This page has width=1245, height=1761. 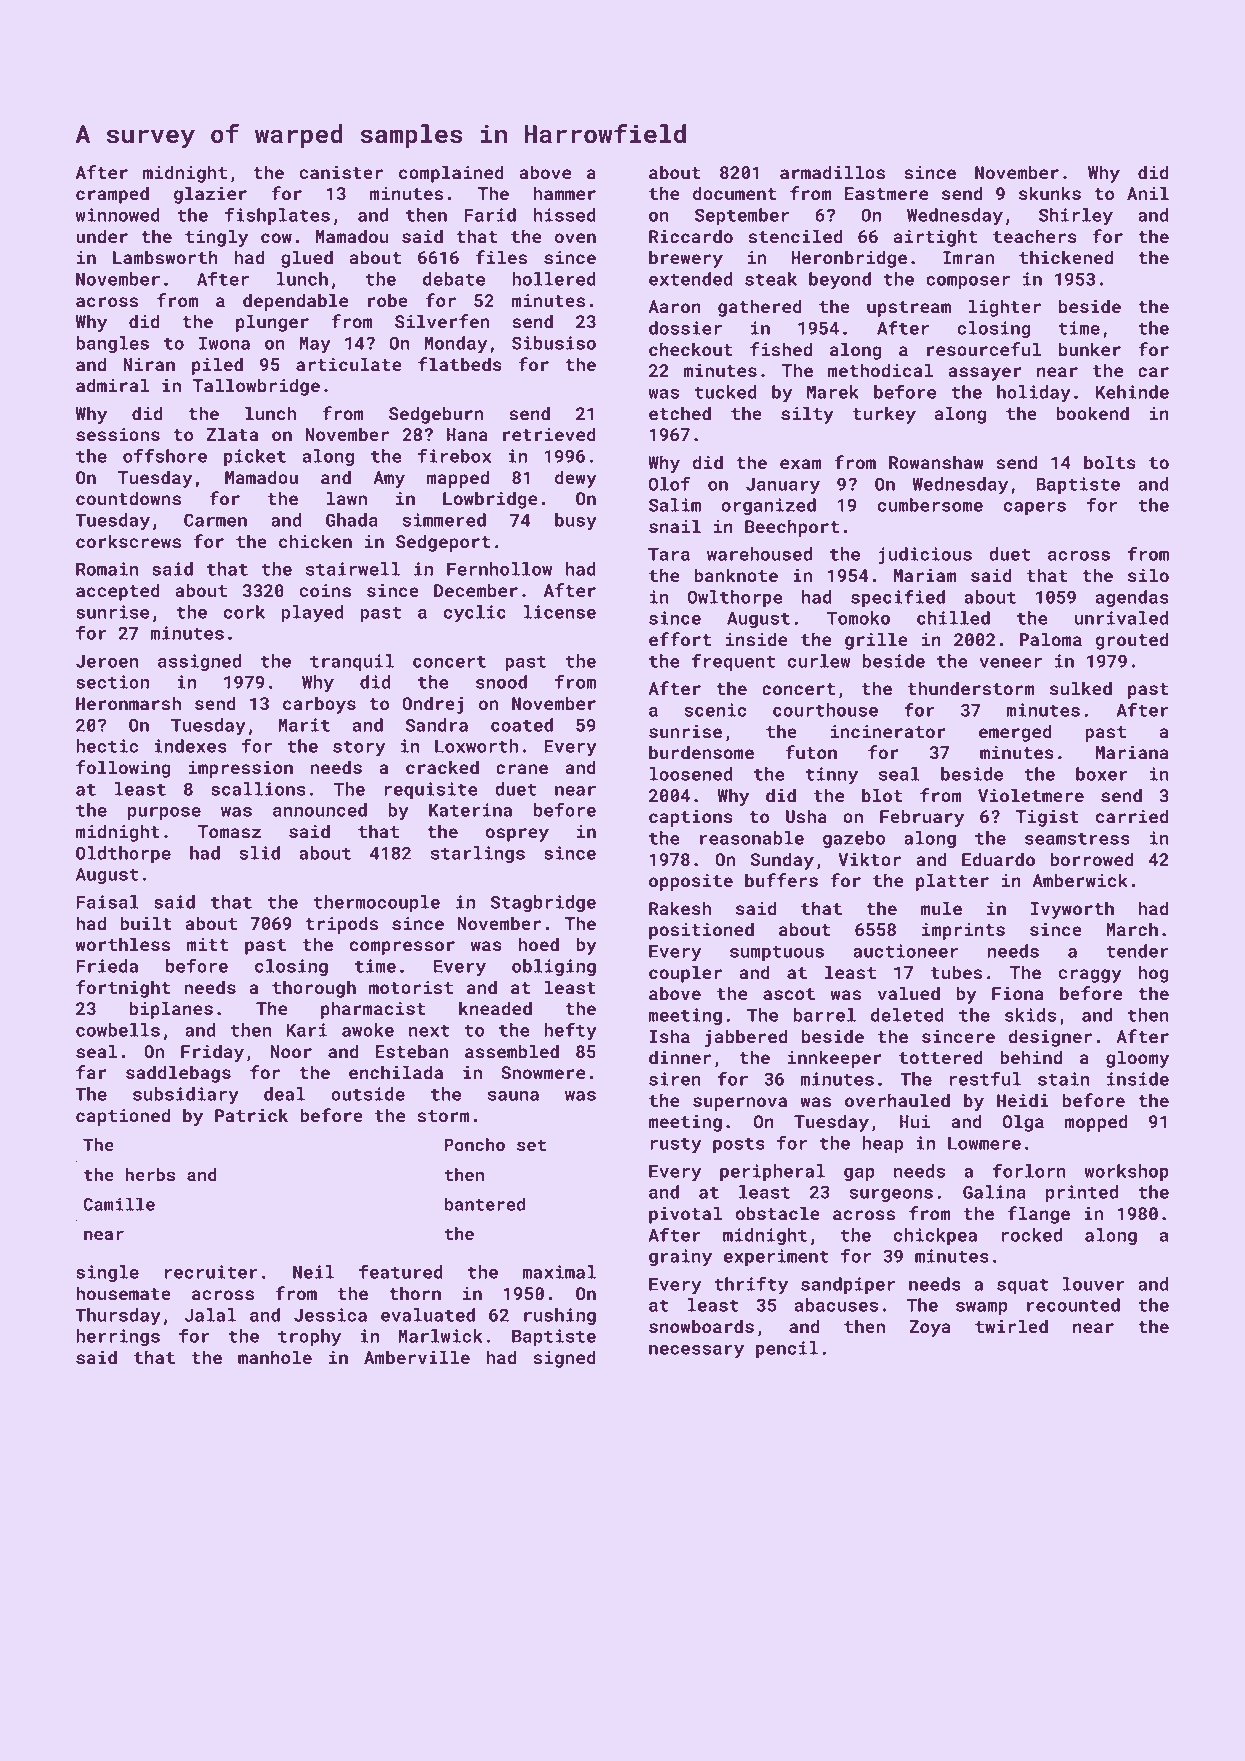 What do you see at coordinates (522, 725) in the page?
I see `coated` at bounding box center [522, 725].
